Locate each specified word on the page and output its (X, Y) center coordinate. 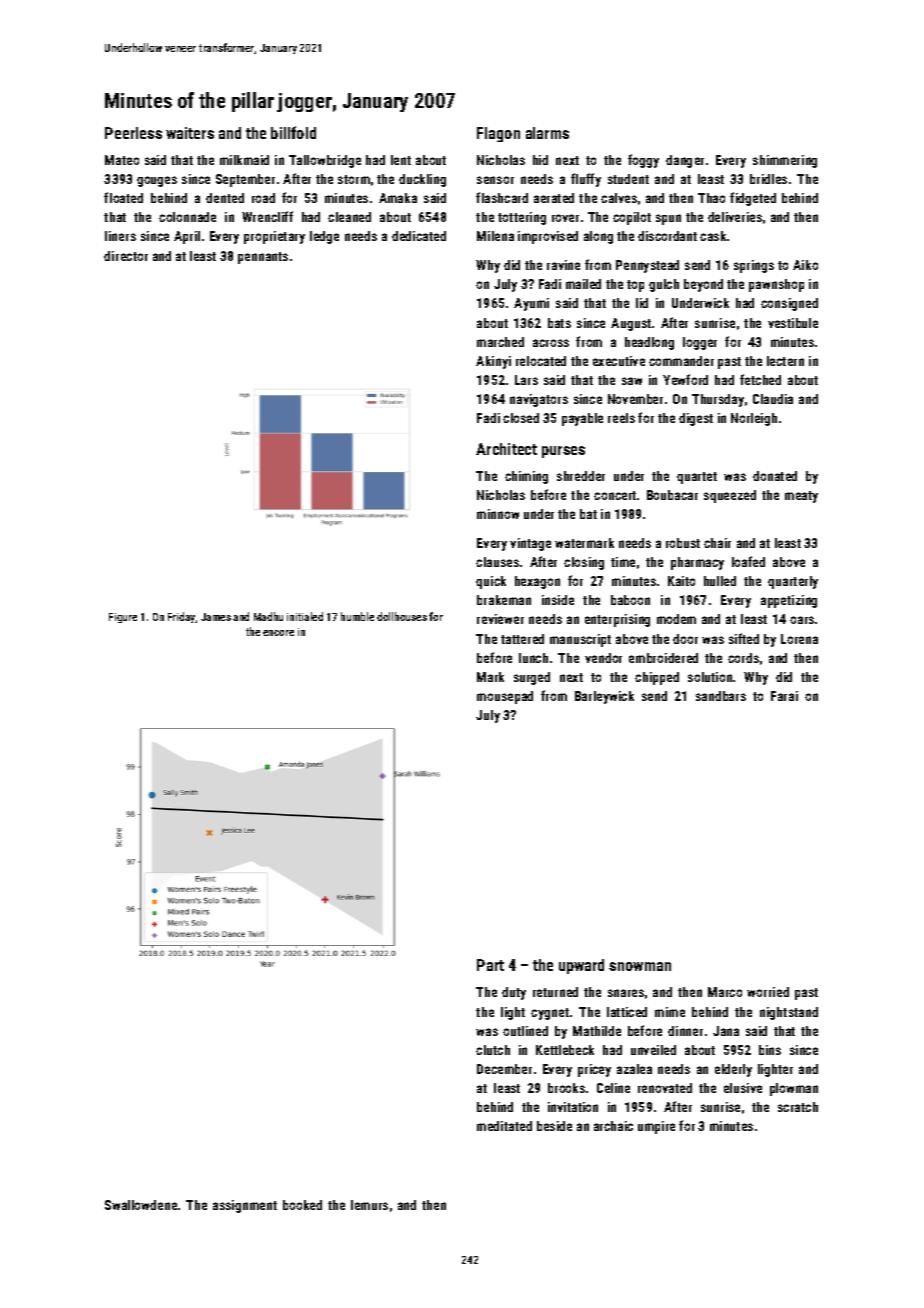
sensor (495, 180)
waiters (190, 133)
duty (514, 993)
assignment (245, 1206)
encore (278, 633)
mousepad (505, 697)
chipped (657, 678)
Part (490, 965)
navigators (539, 400)
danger (685, 161)
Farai (784, 696)
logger (700, 343)
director (126, 256)
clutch (493, 1050)
